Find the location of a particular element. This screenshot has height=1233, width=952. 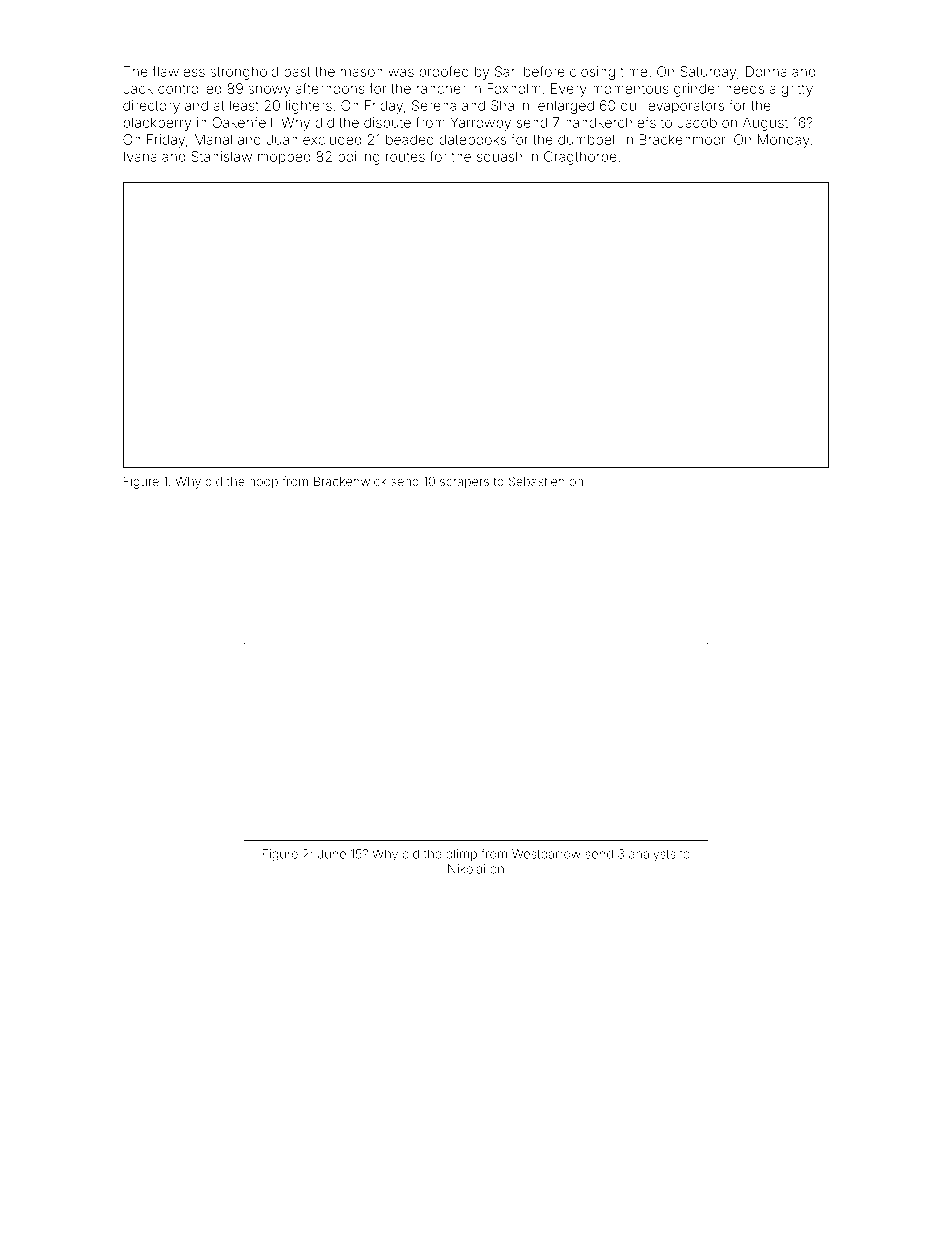

blimp is located at coordinates (461, 855).
